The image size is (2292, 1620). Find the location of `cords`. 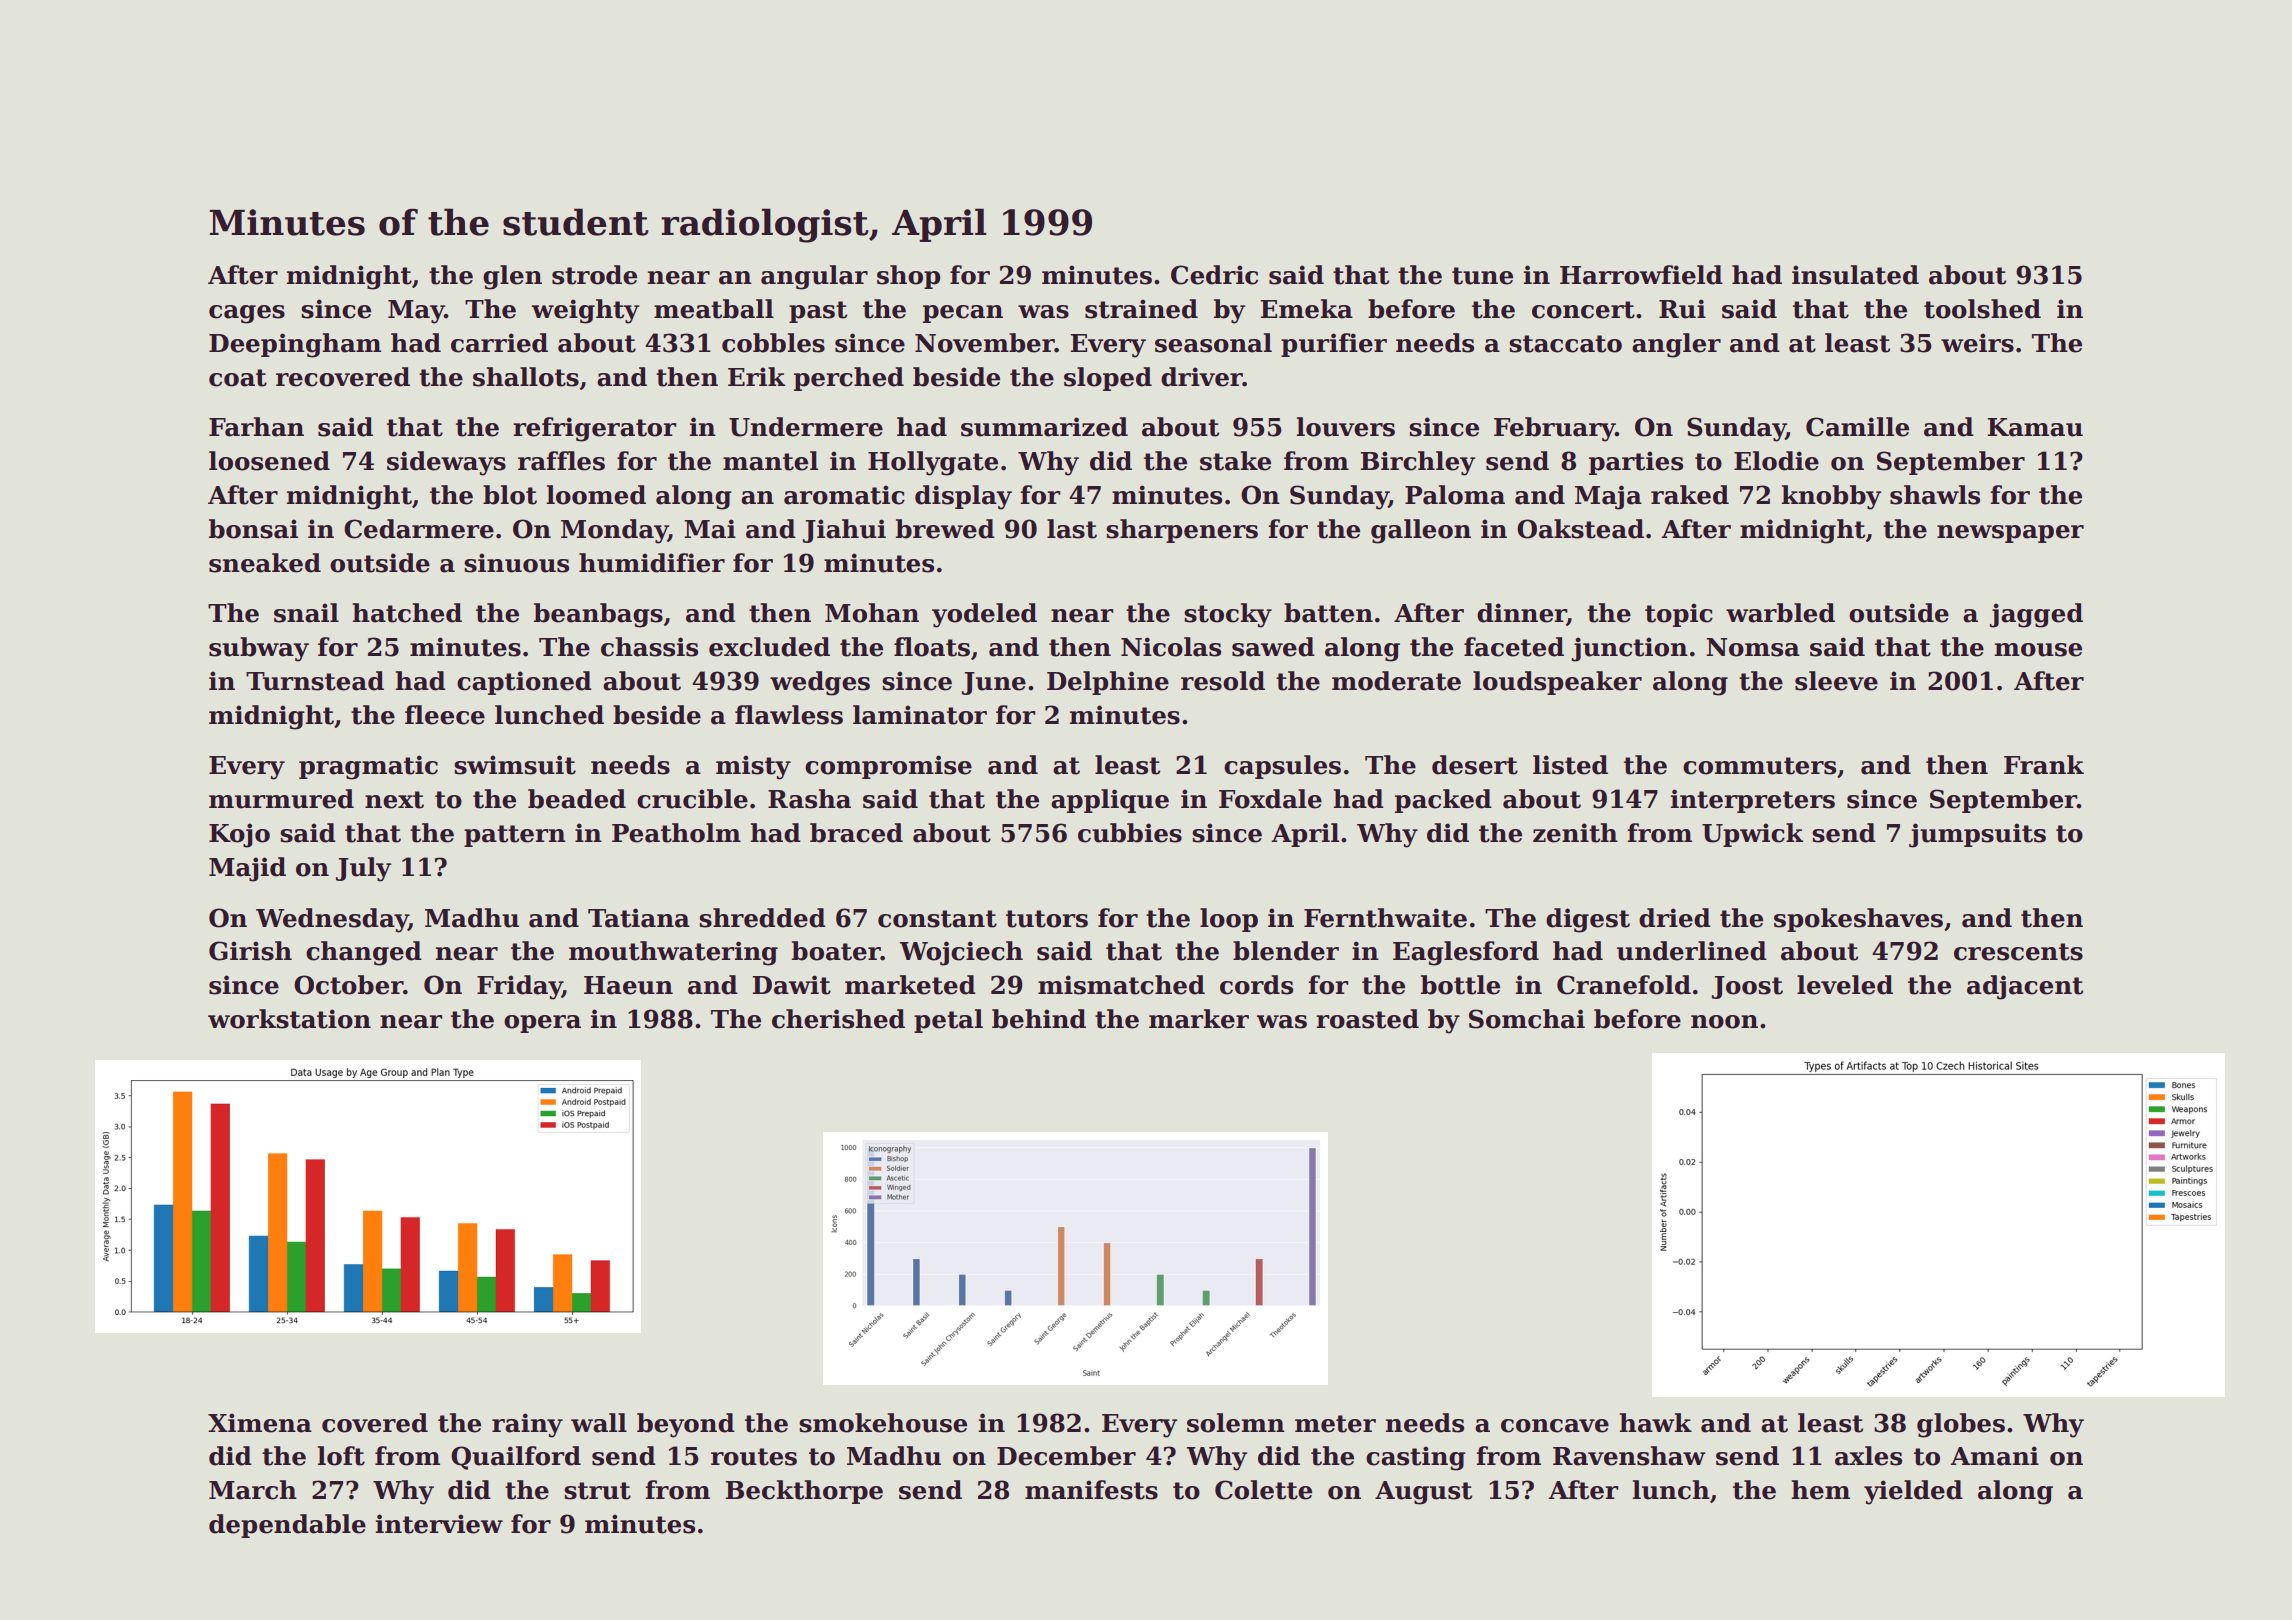

cords is located at coordinates (1256, 985).
